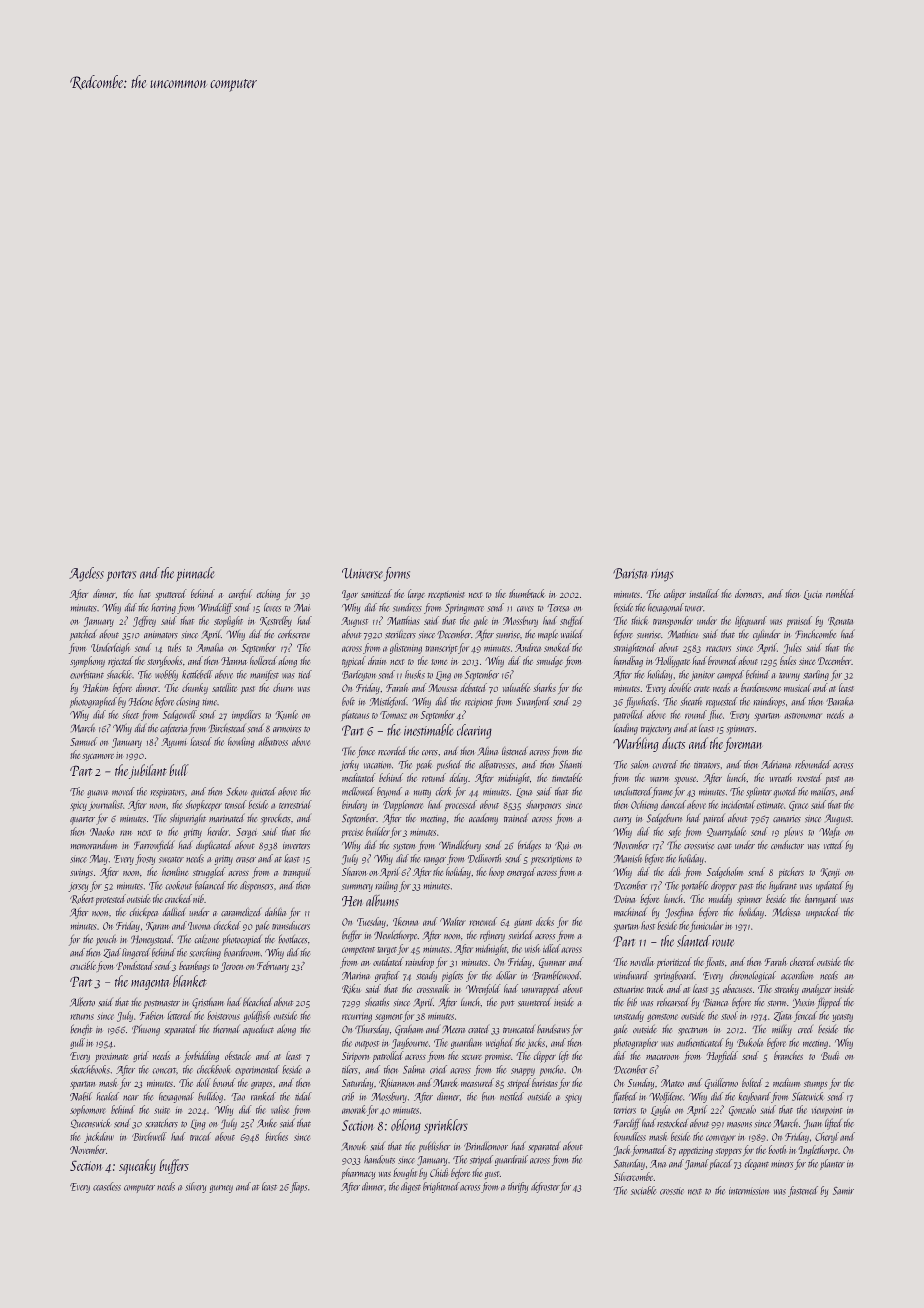  I want to click on boardroom, so click(241, 952).
